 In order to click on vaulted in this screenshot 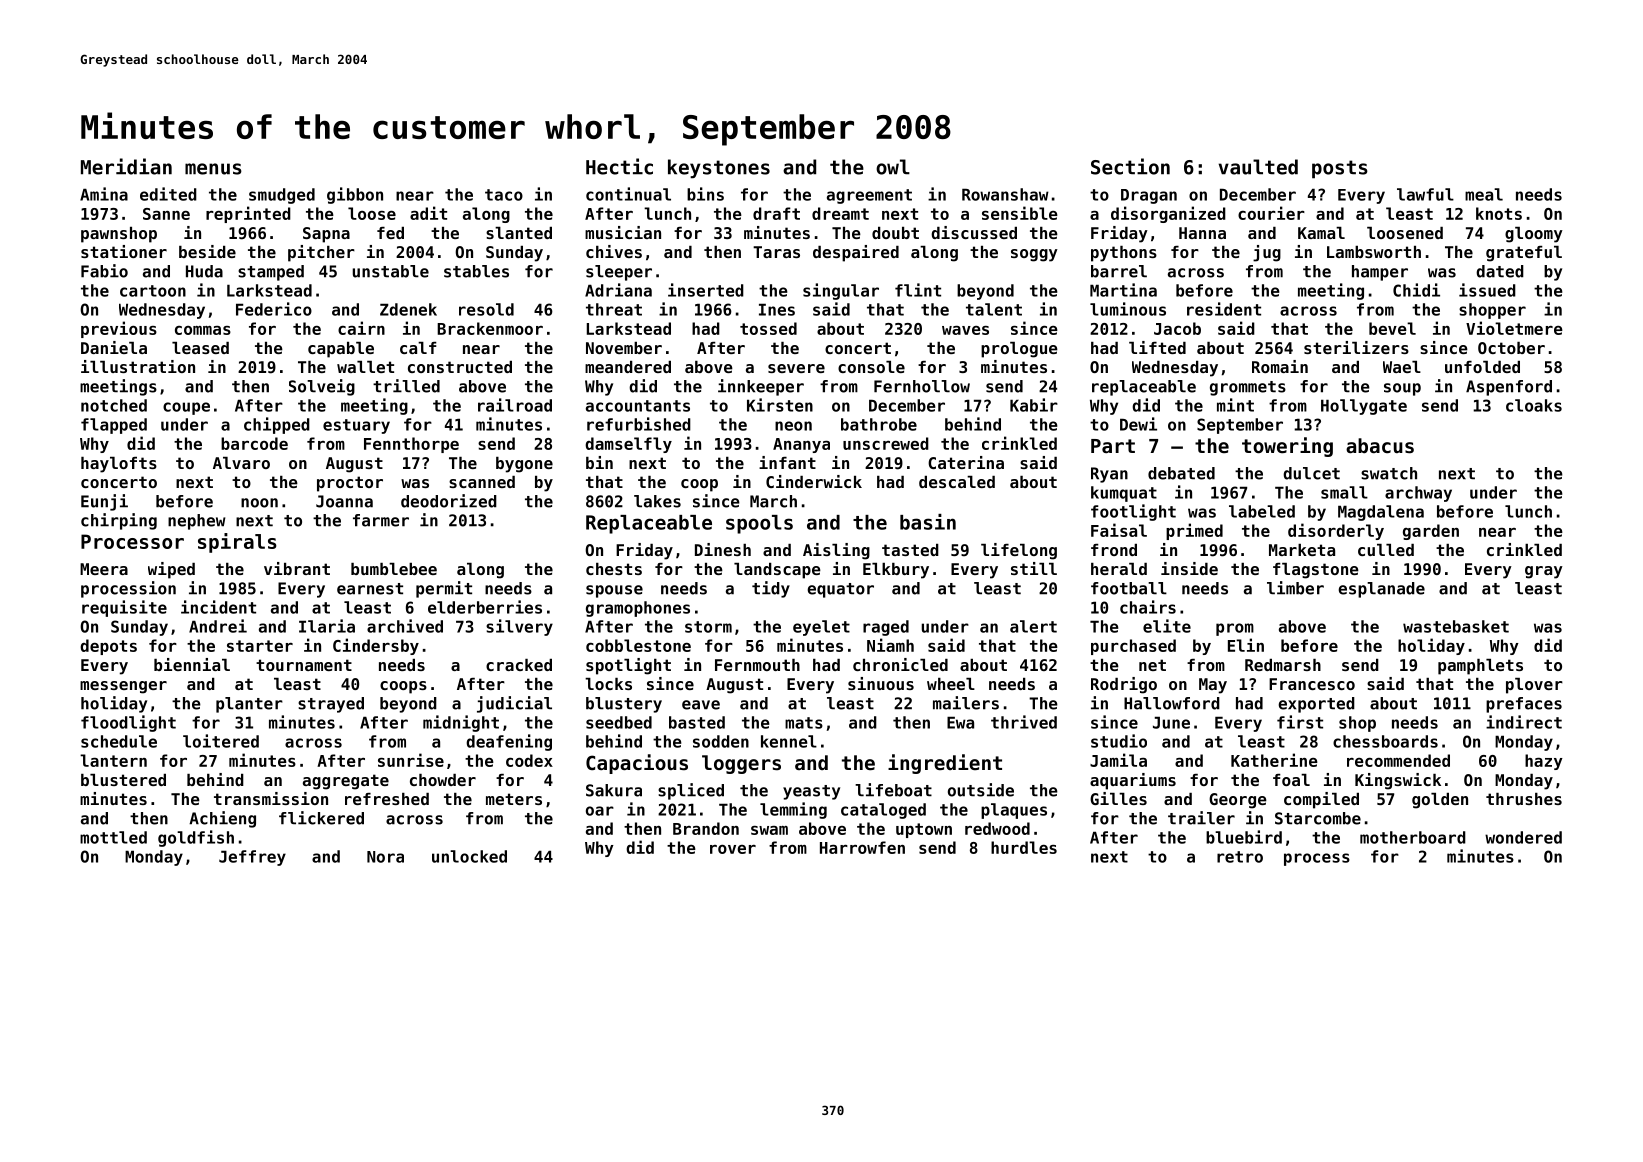, I will do `click(1258, 167)`.
